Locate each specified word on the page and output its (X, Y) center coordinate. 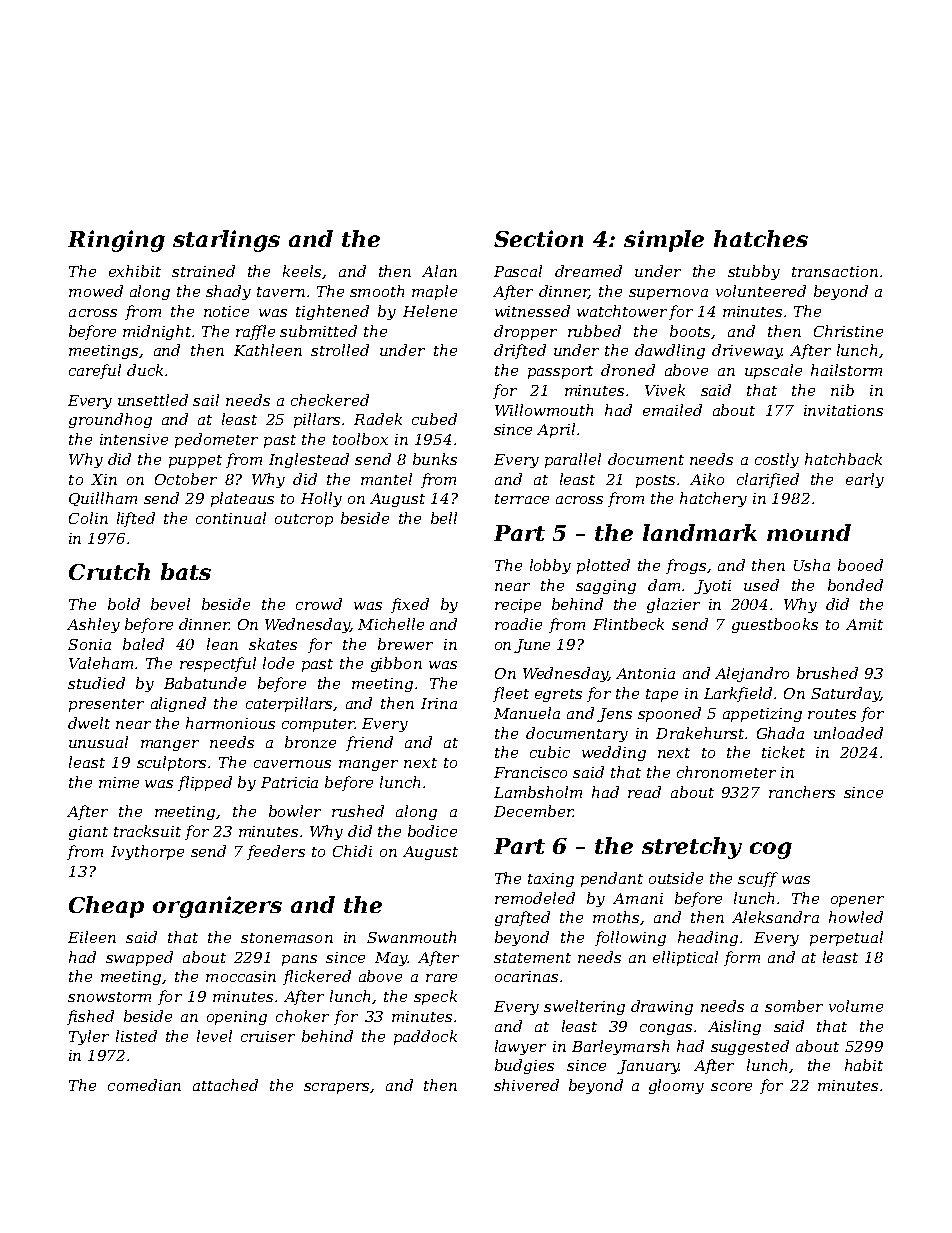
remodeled (535, 898)
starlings (226, 241)
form (742, 958)
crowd (319, 604)
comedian (144, 1085)
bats (186, 571)
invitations (843, 410)
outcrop (304, 520)
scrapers (336, 1088)
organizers (217, 907)
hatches (761, 238)
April (556, 430)
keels (302, 271)
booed (860, 565)
